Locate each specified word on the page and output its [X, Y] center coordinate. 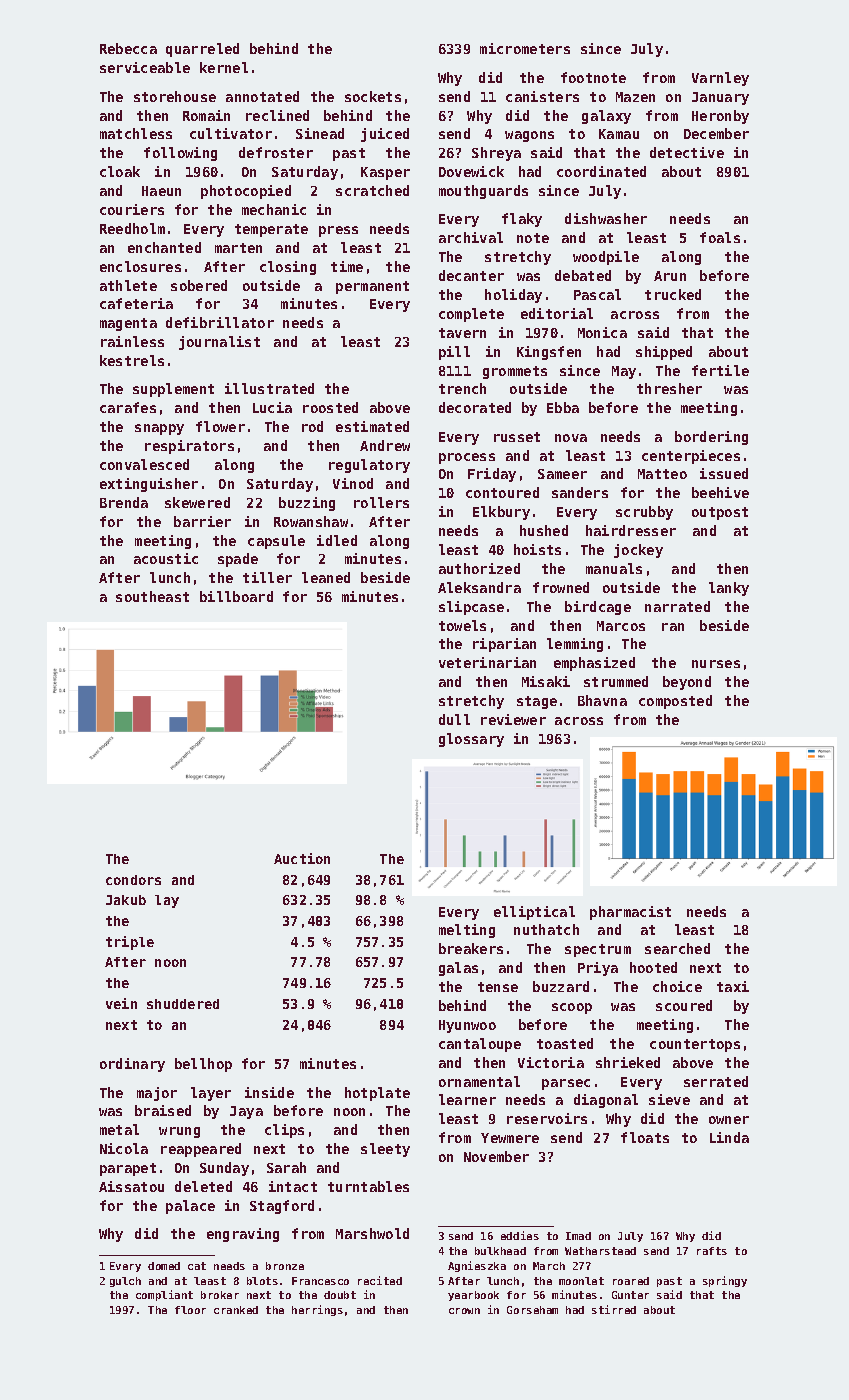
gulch [125, 1282]
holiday [513, 296]
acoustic [166, 558]
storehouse [175, 96]
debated [583, 275]
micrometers [525, 48]
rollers [381, 502]
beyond [687, 683]
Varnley [720, 79]
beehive [720, 492]
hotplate [377, 1094]
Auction [302, 858]
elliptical [534, 913]
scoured [684, 1005]
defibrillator [220, 322]
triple [130, 943]
